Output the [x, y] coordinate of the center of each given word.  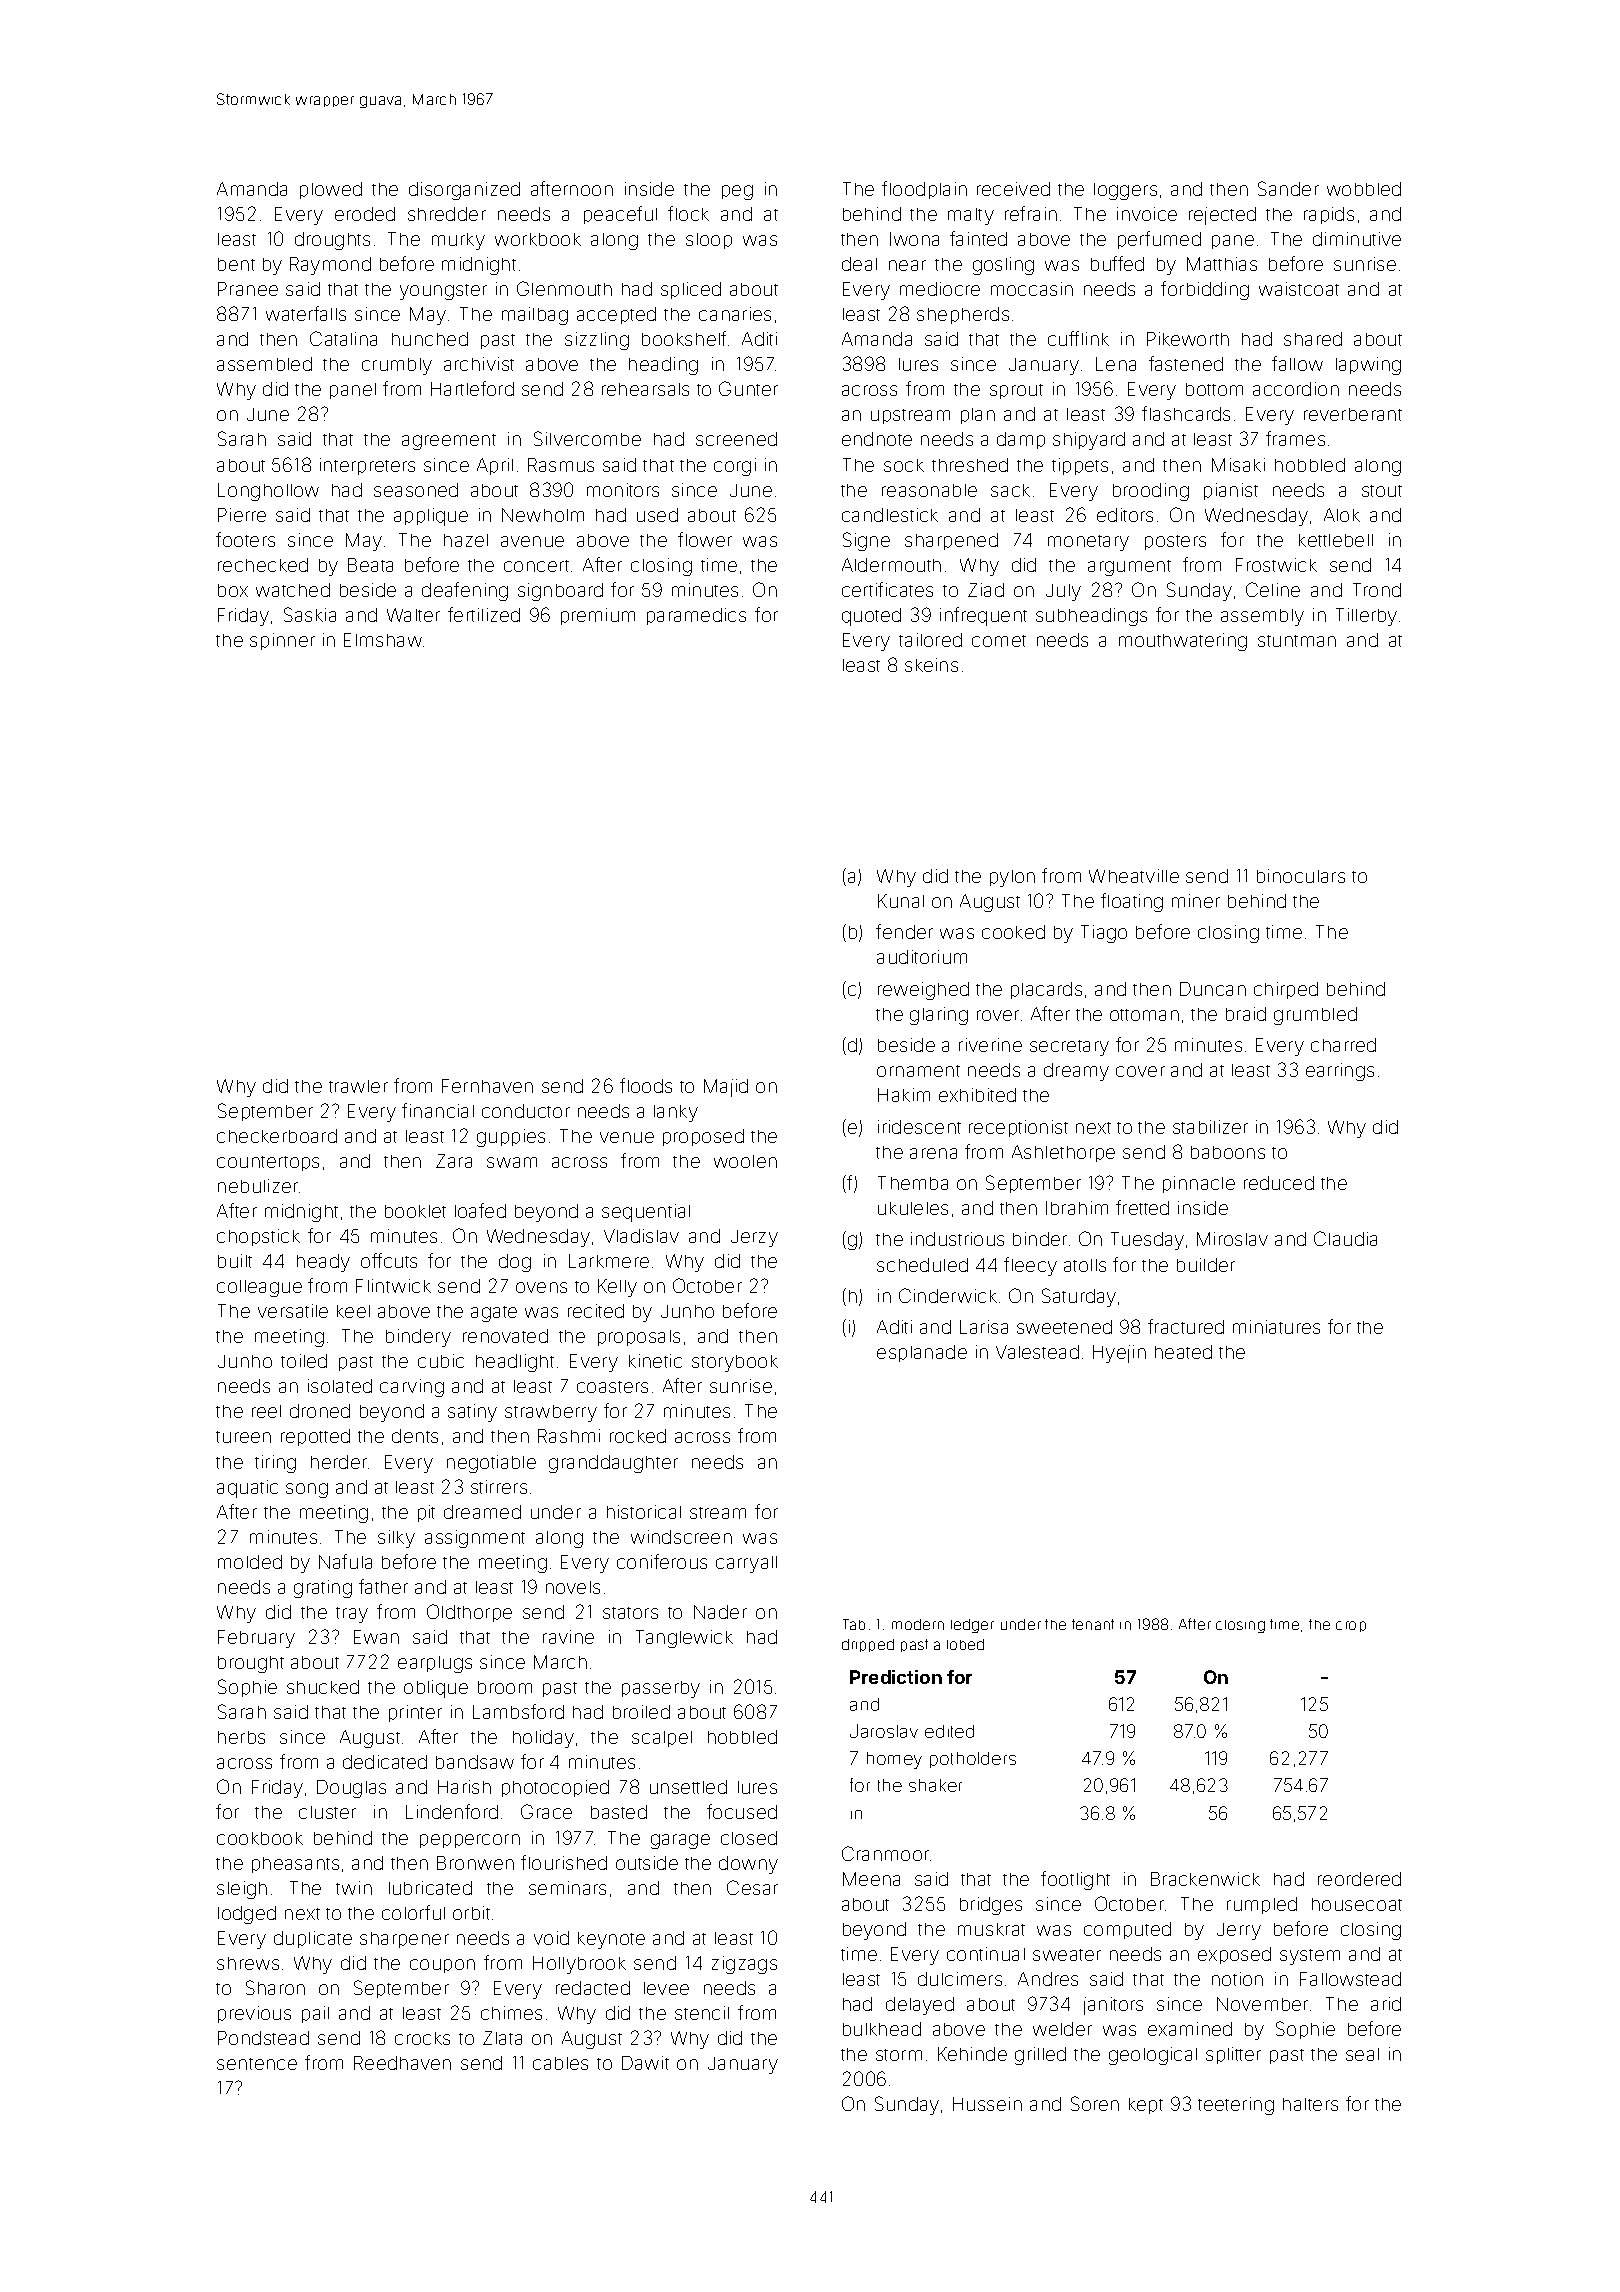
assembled [264, 364]
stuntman [1297, 641]
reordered [1359, 1879]
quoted [871, 617]
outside [647, 1863]
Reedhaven [402, 2063]
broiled [641, 1712]
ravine [568, 1637]
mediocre [940, 289]
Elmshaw [383, 640]
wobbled [1364, 189]
